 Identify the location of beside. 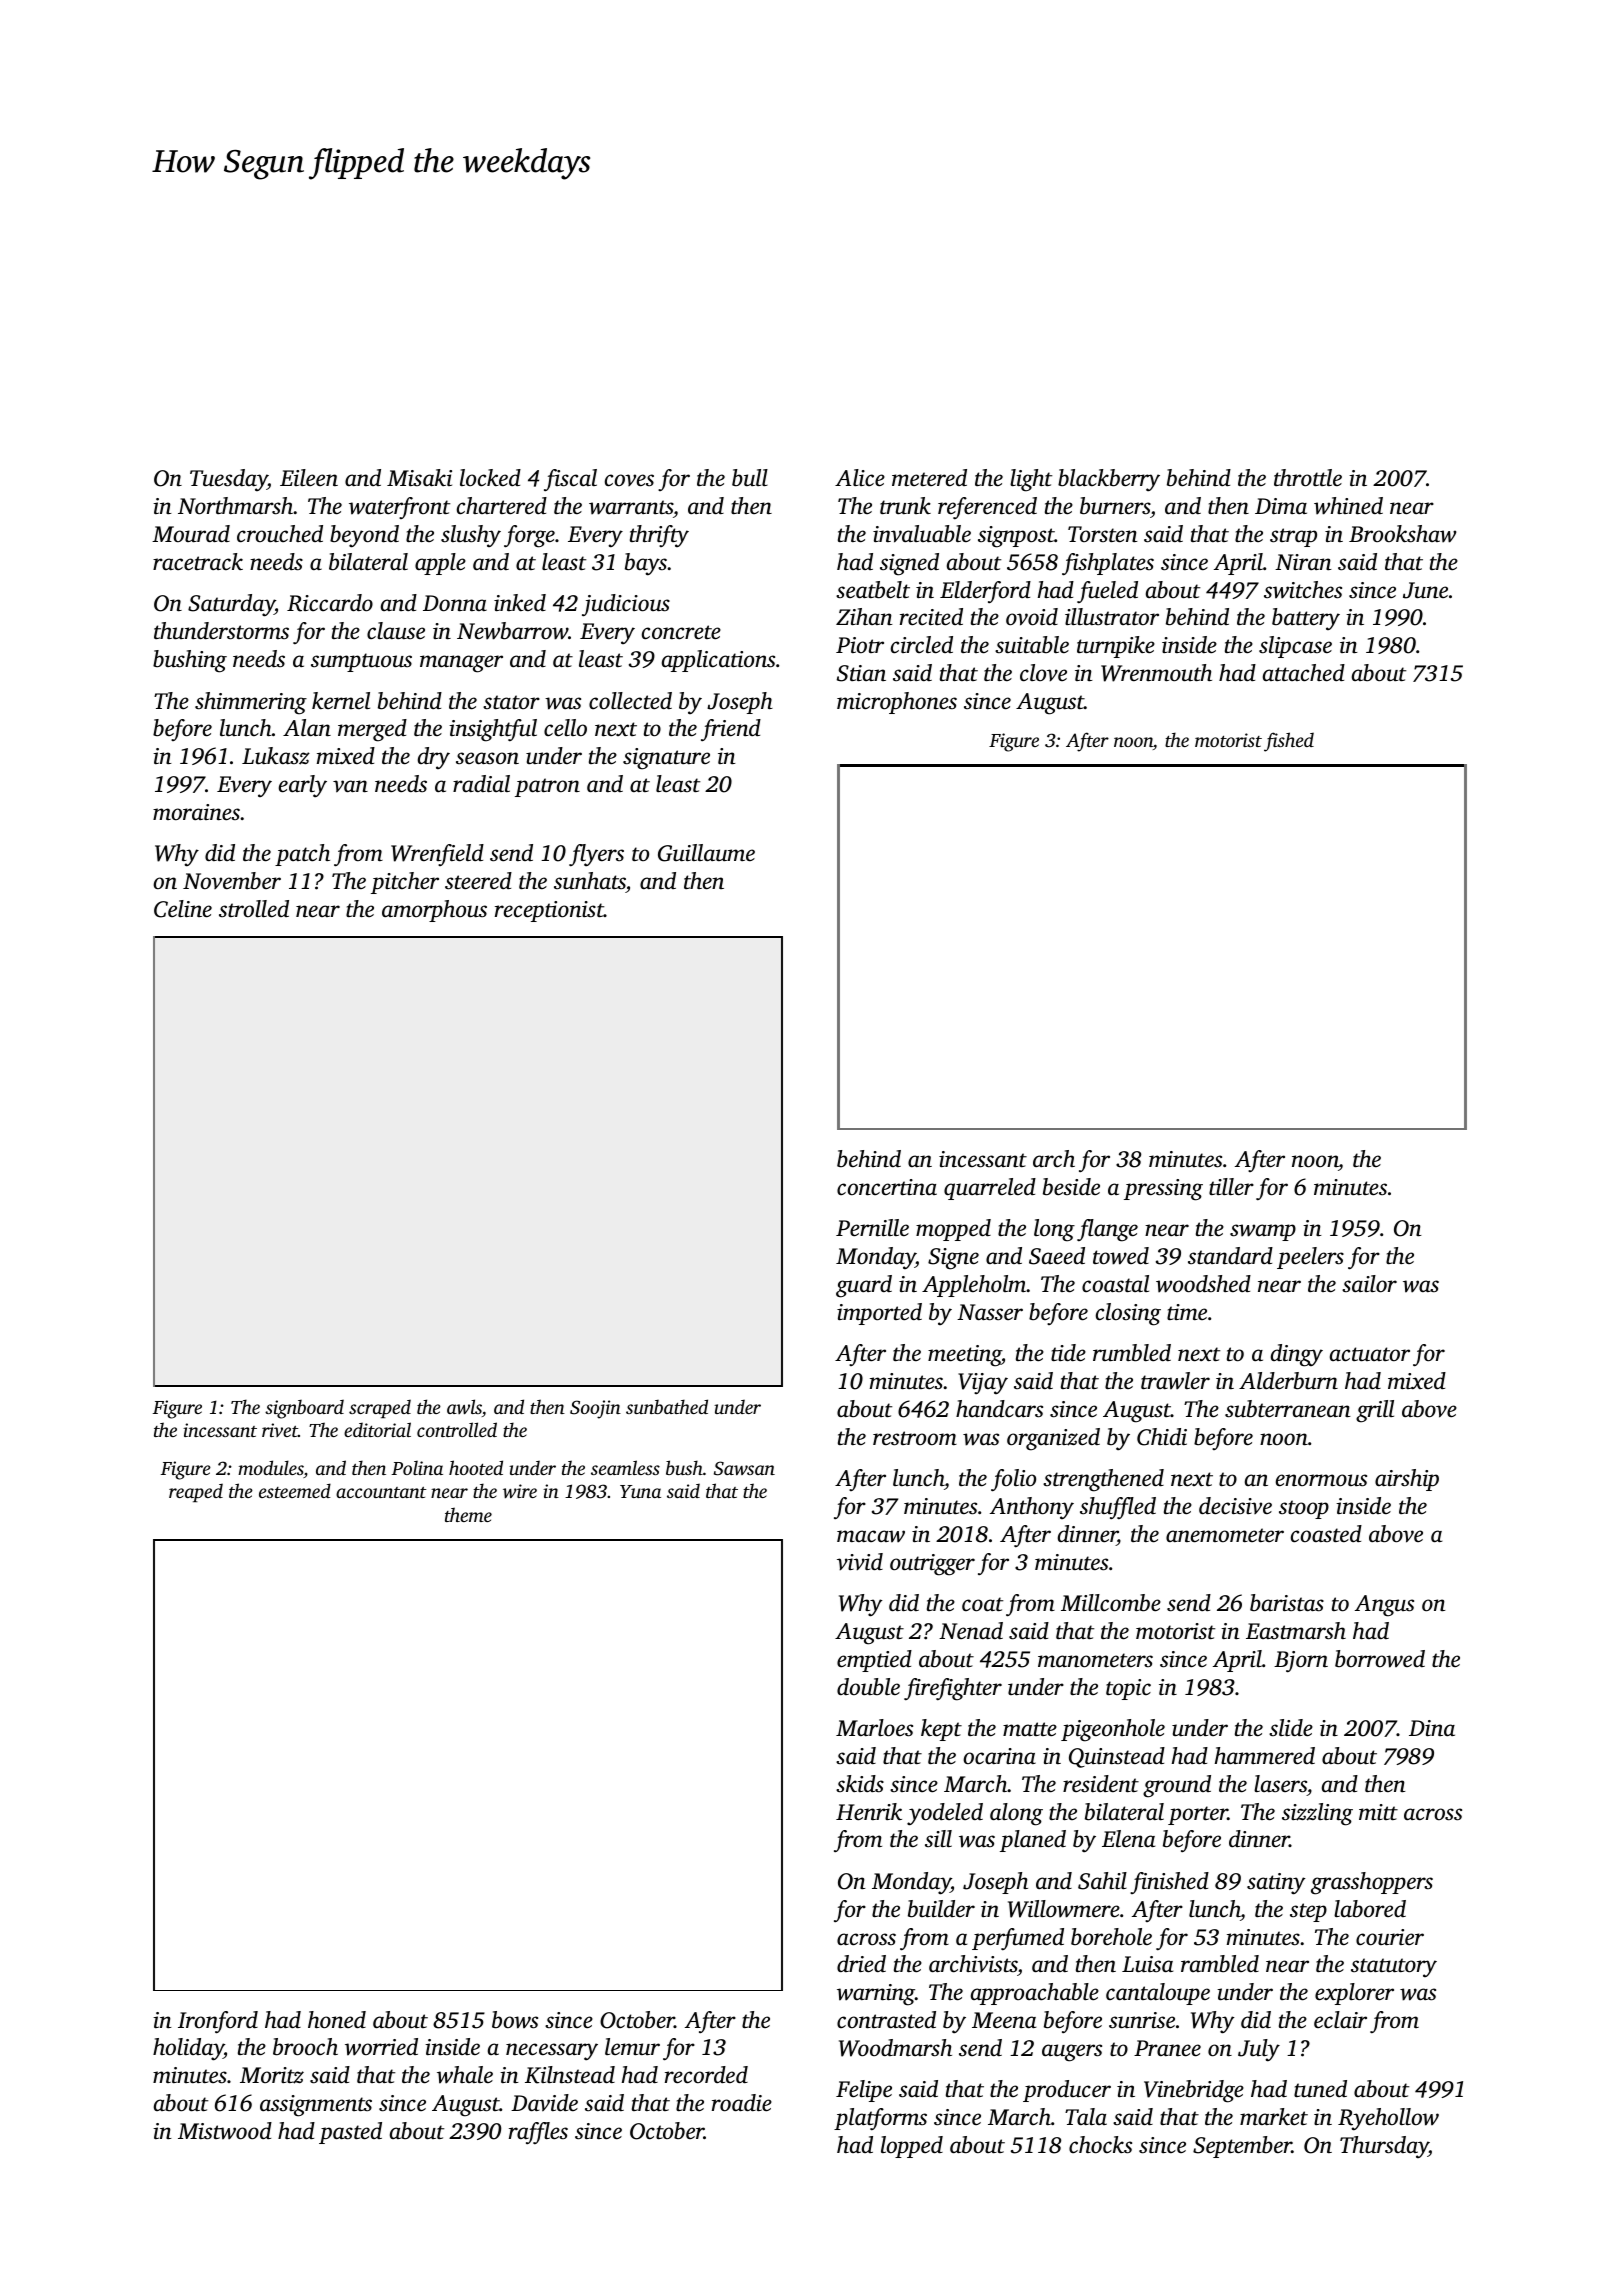
(1071, 1187).
